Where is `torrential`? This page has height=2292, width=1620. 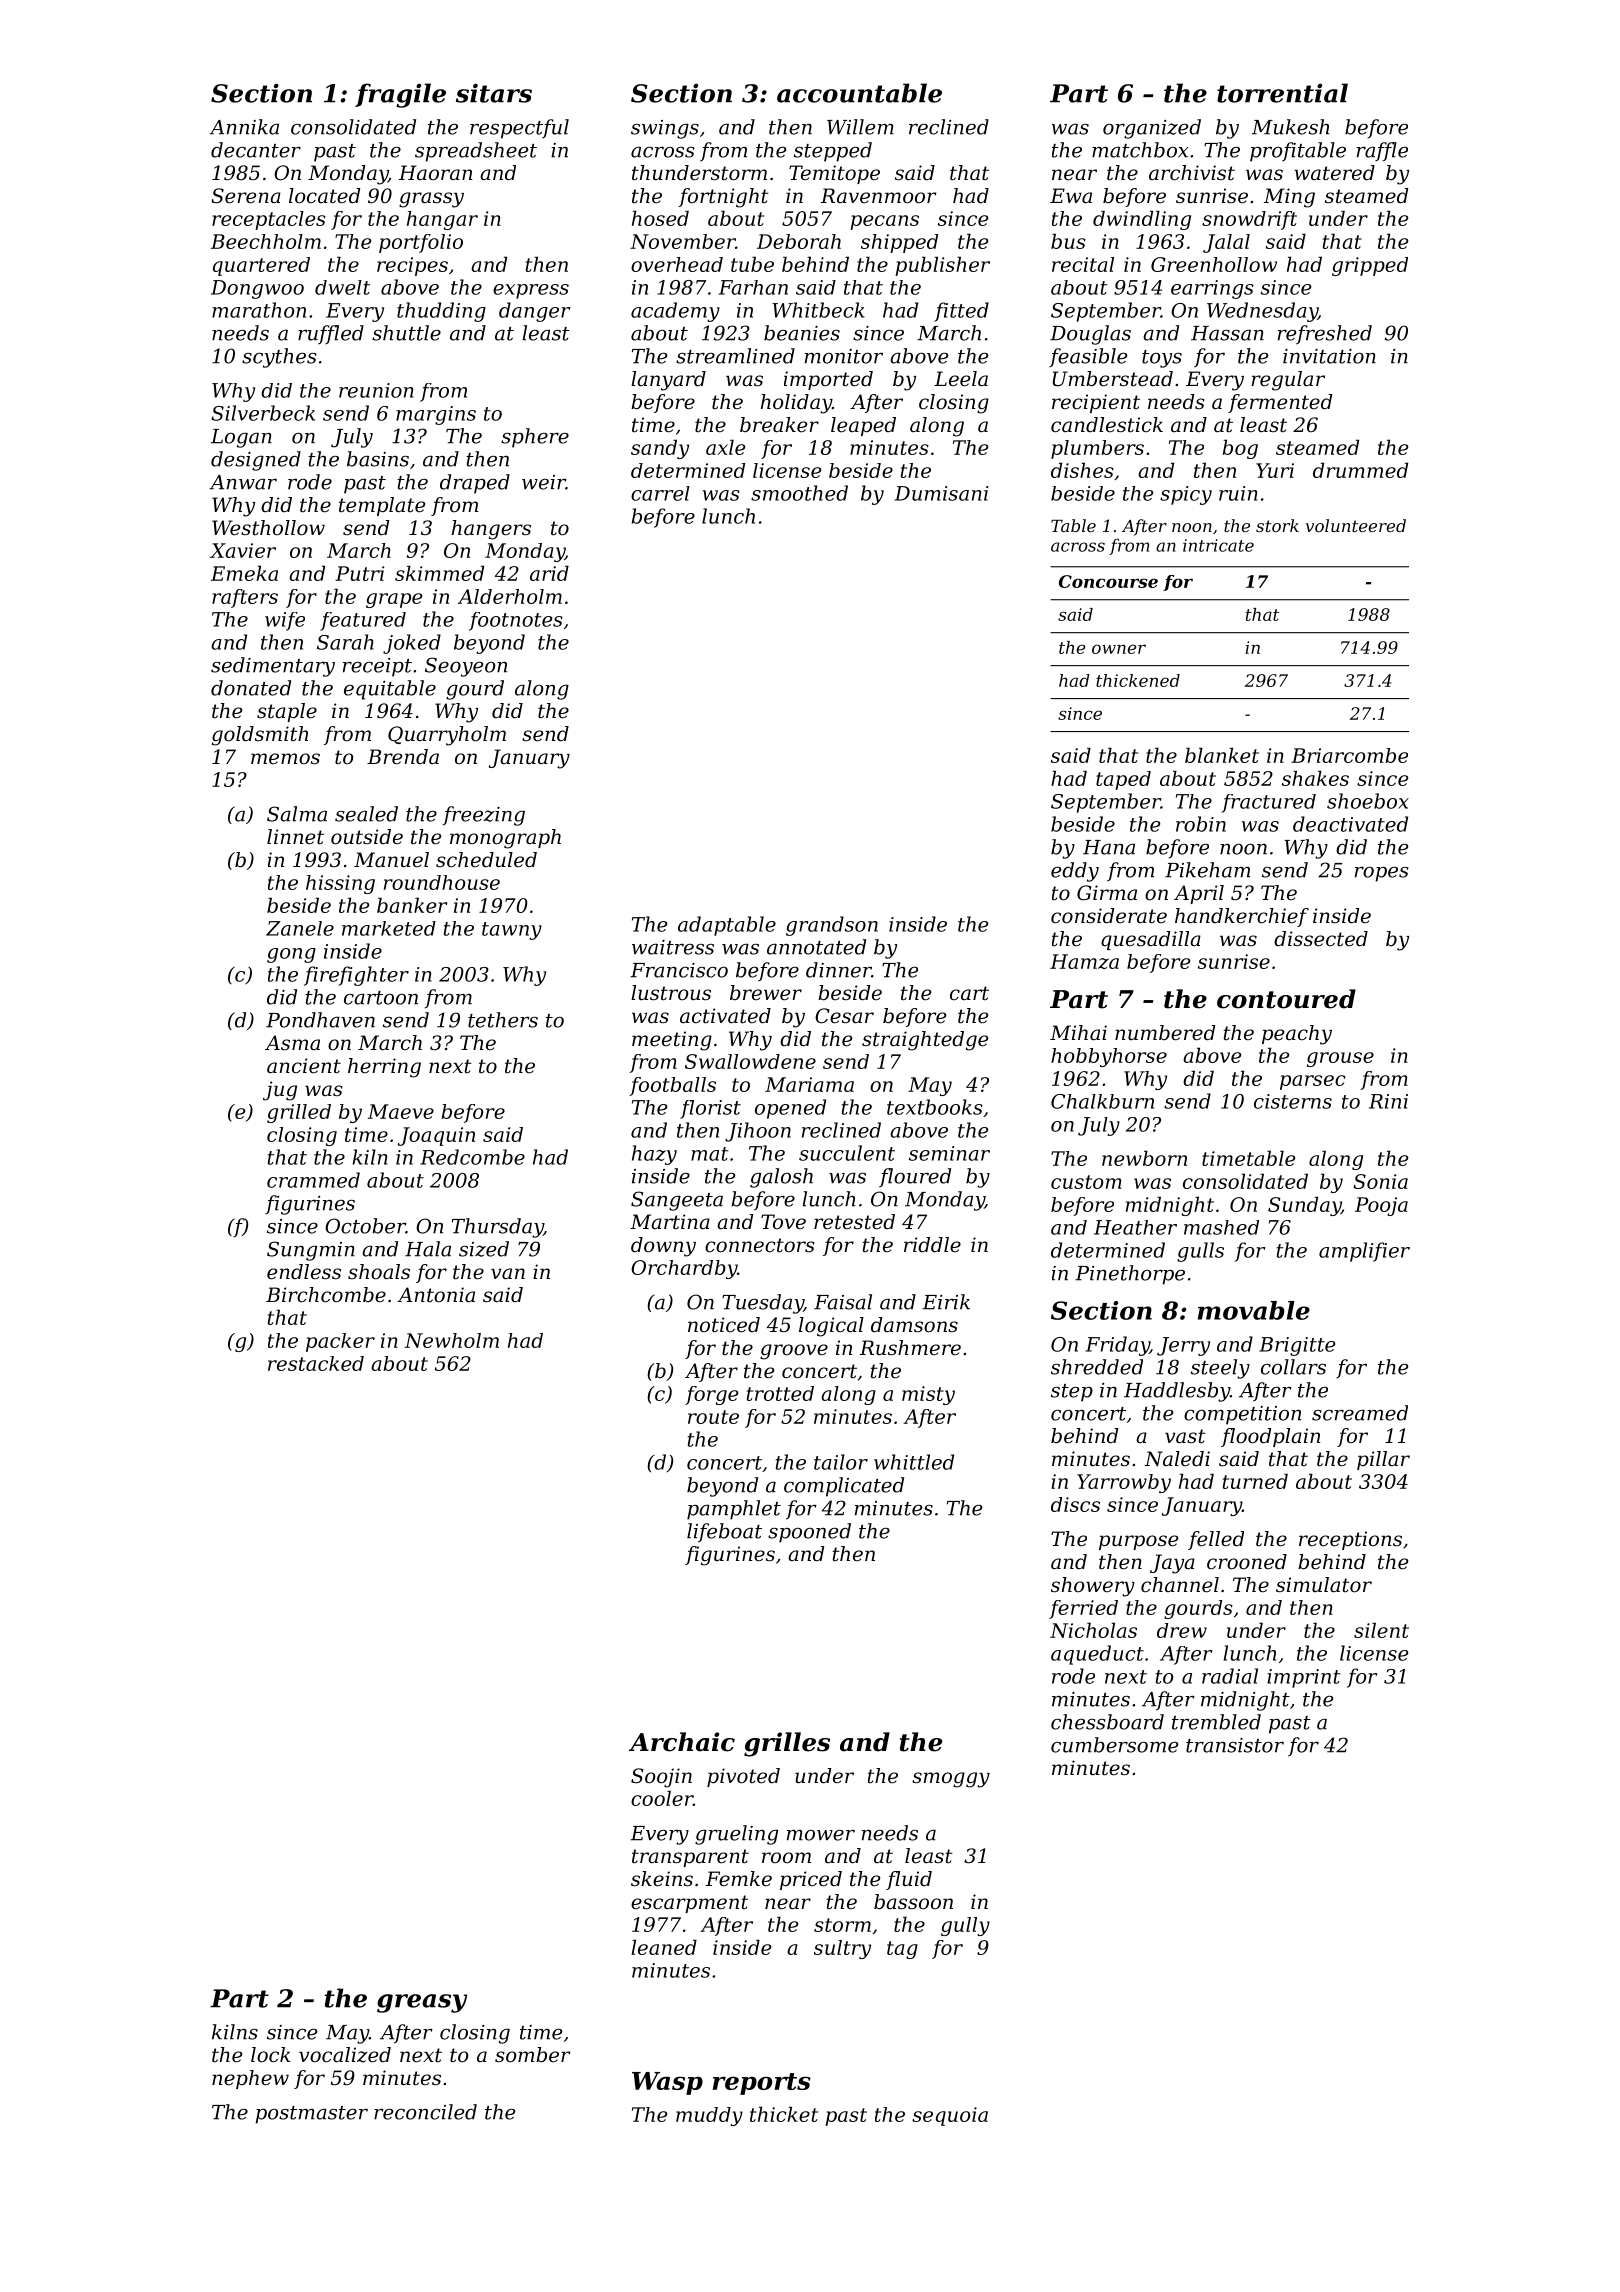 torrential is located at coordinates (1282, 93).
